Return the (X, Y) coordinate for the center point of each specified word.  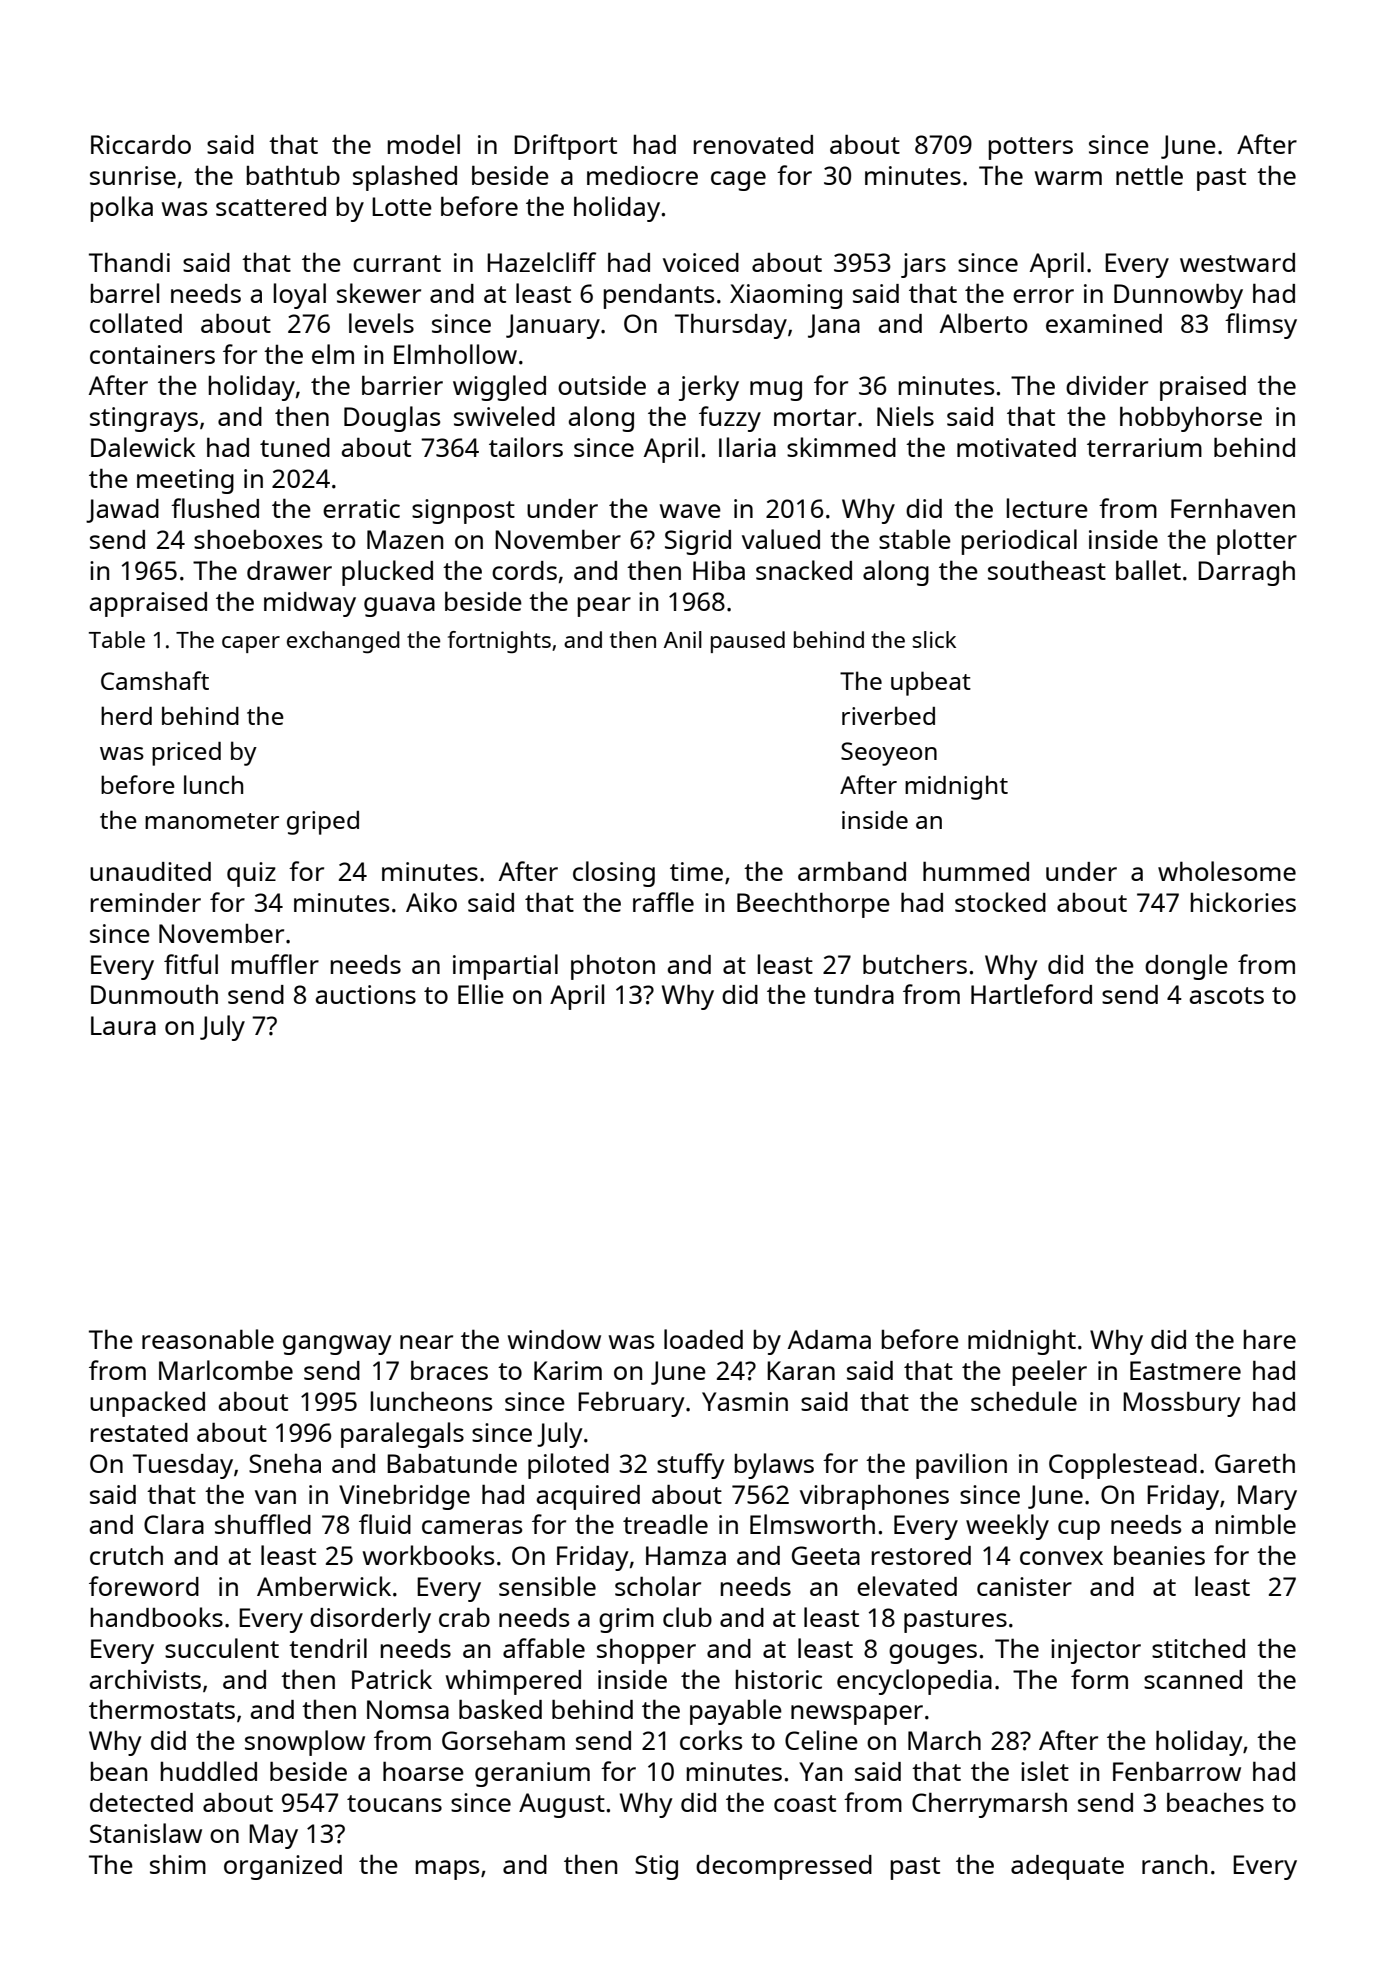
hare (1270, 1339)
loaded (703, 1339)
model (424, 144)
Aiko (431, 902)
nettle (1149, 175)
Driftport (565, 147)
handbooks (157, 1617)
